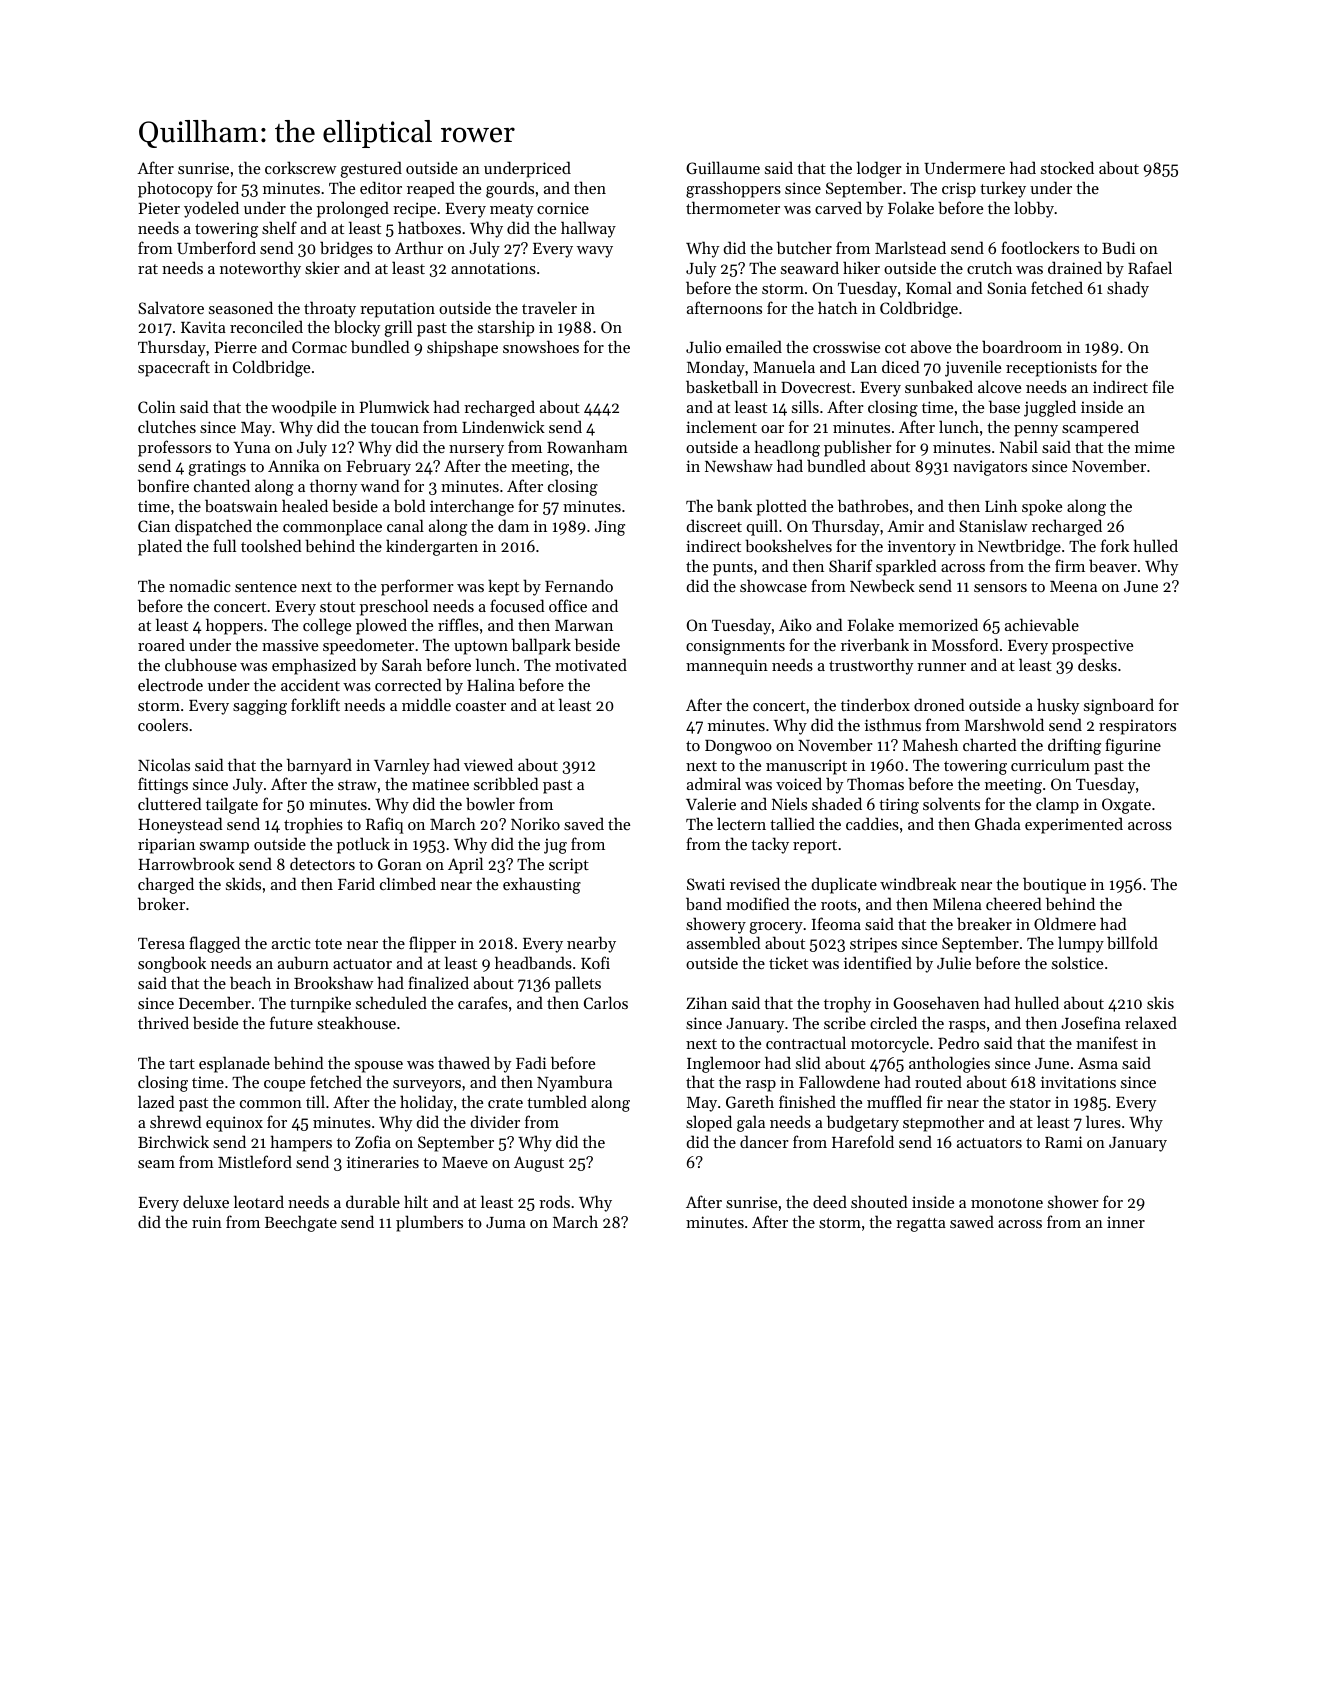  What do you see at coordinates (563, 208) in the image?
I see `cornice` at bounding box center [563, 208].
